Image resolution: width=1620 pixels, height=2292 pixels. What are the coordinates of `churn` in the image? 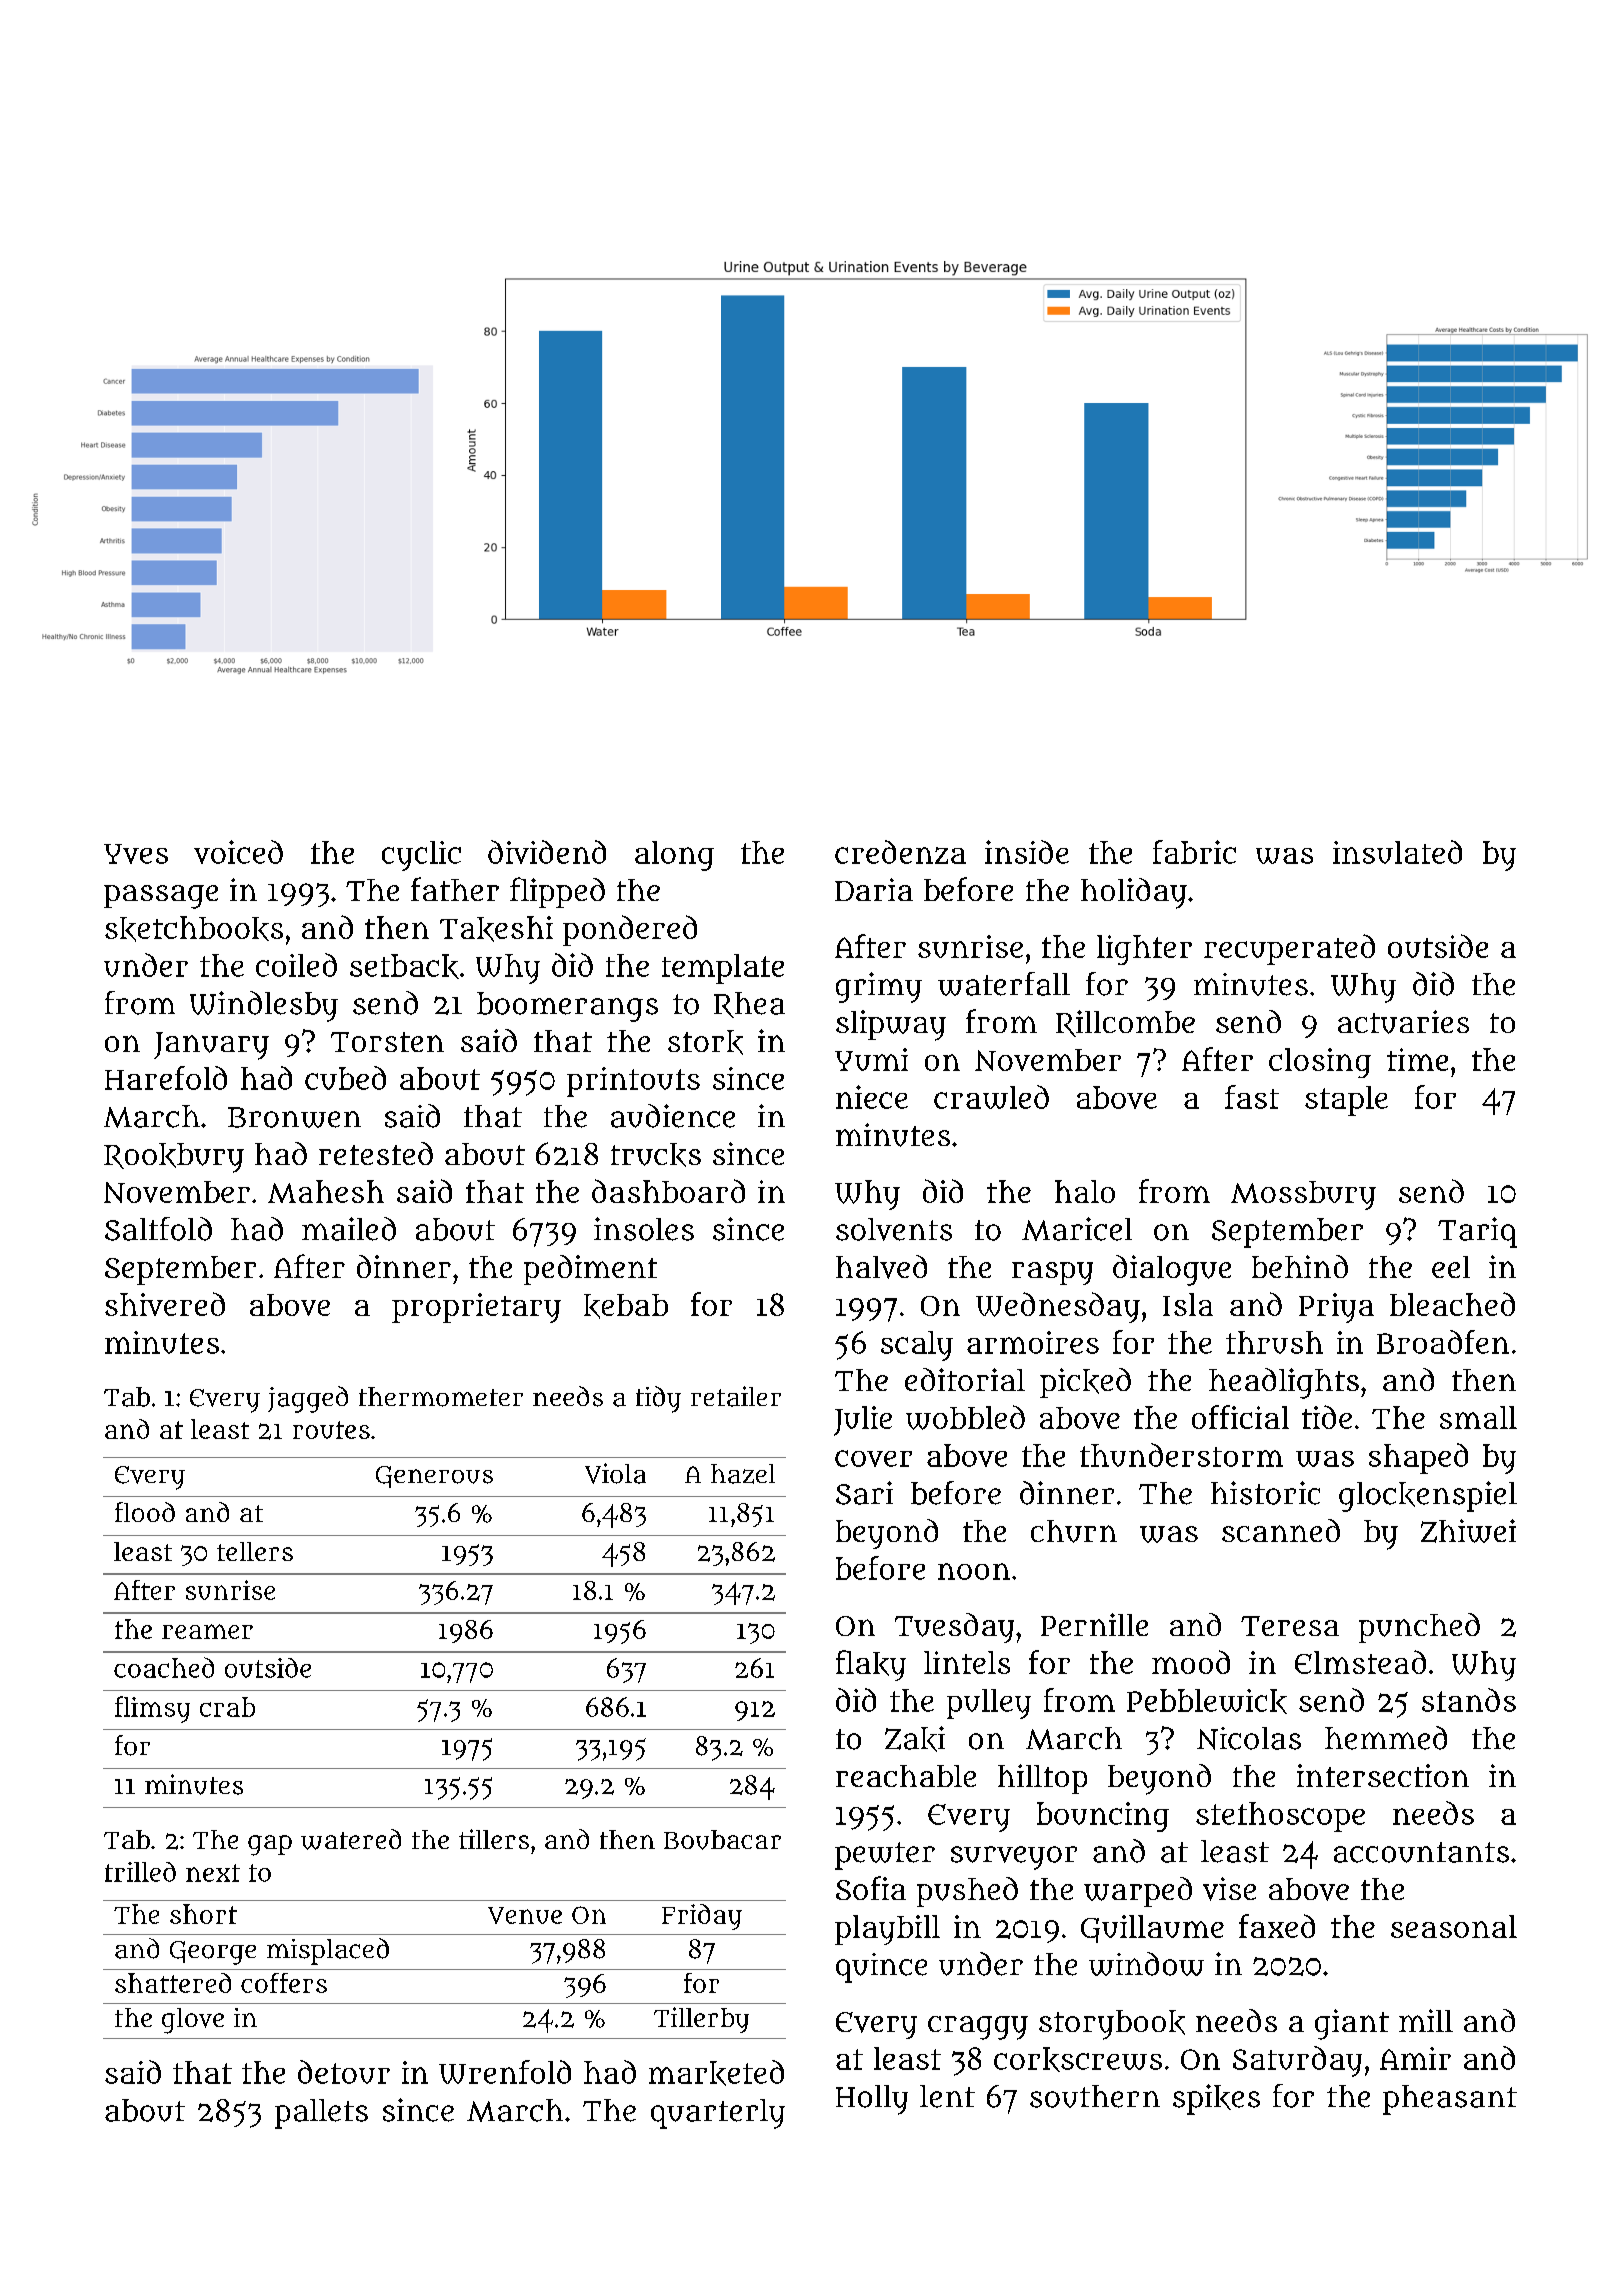 It's located at (1074, 1531).
